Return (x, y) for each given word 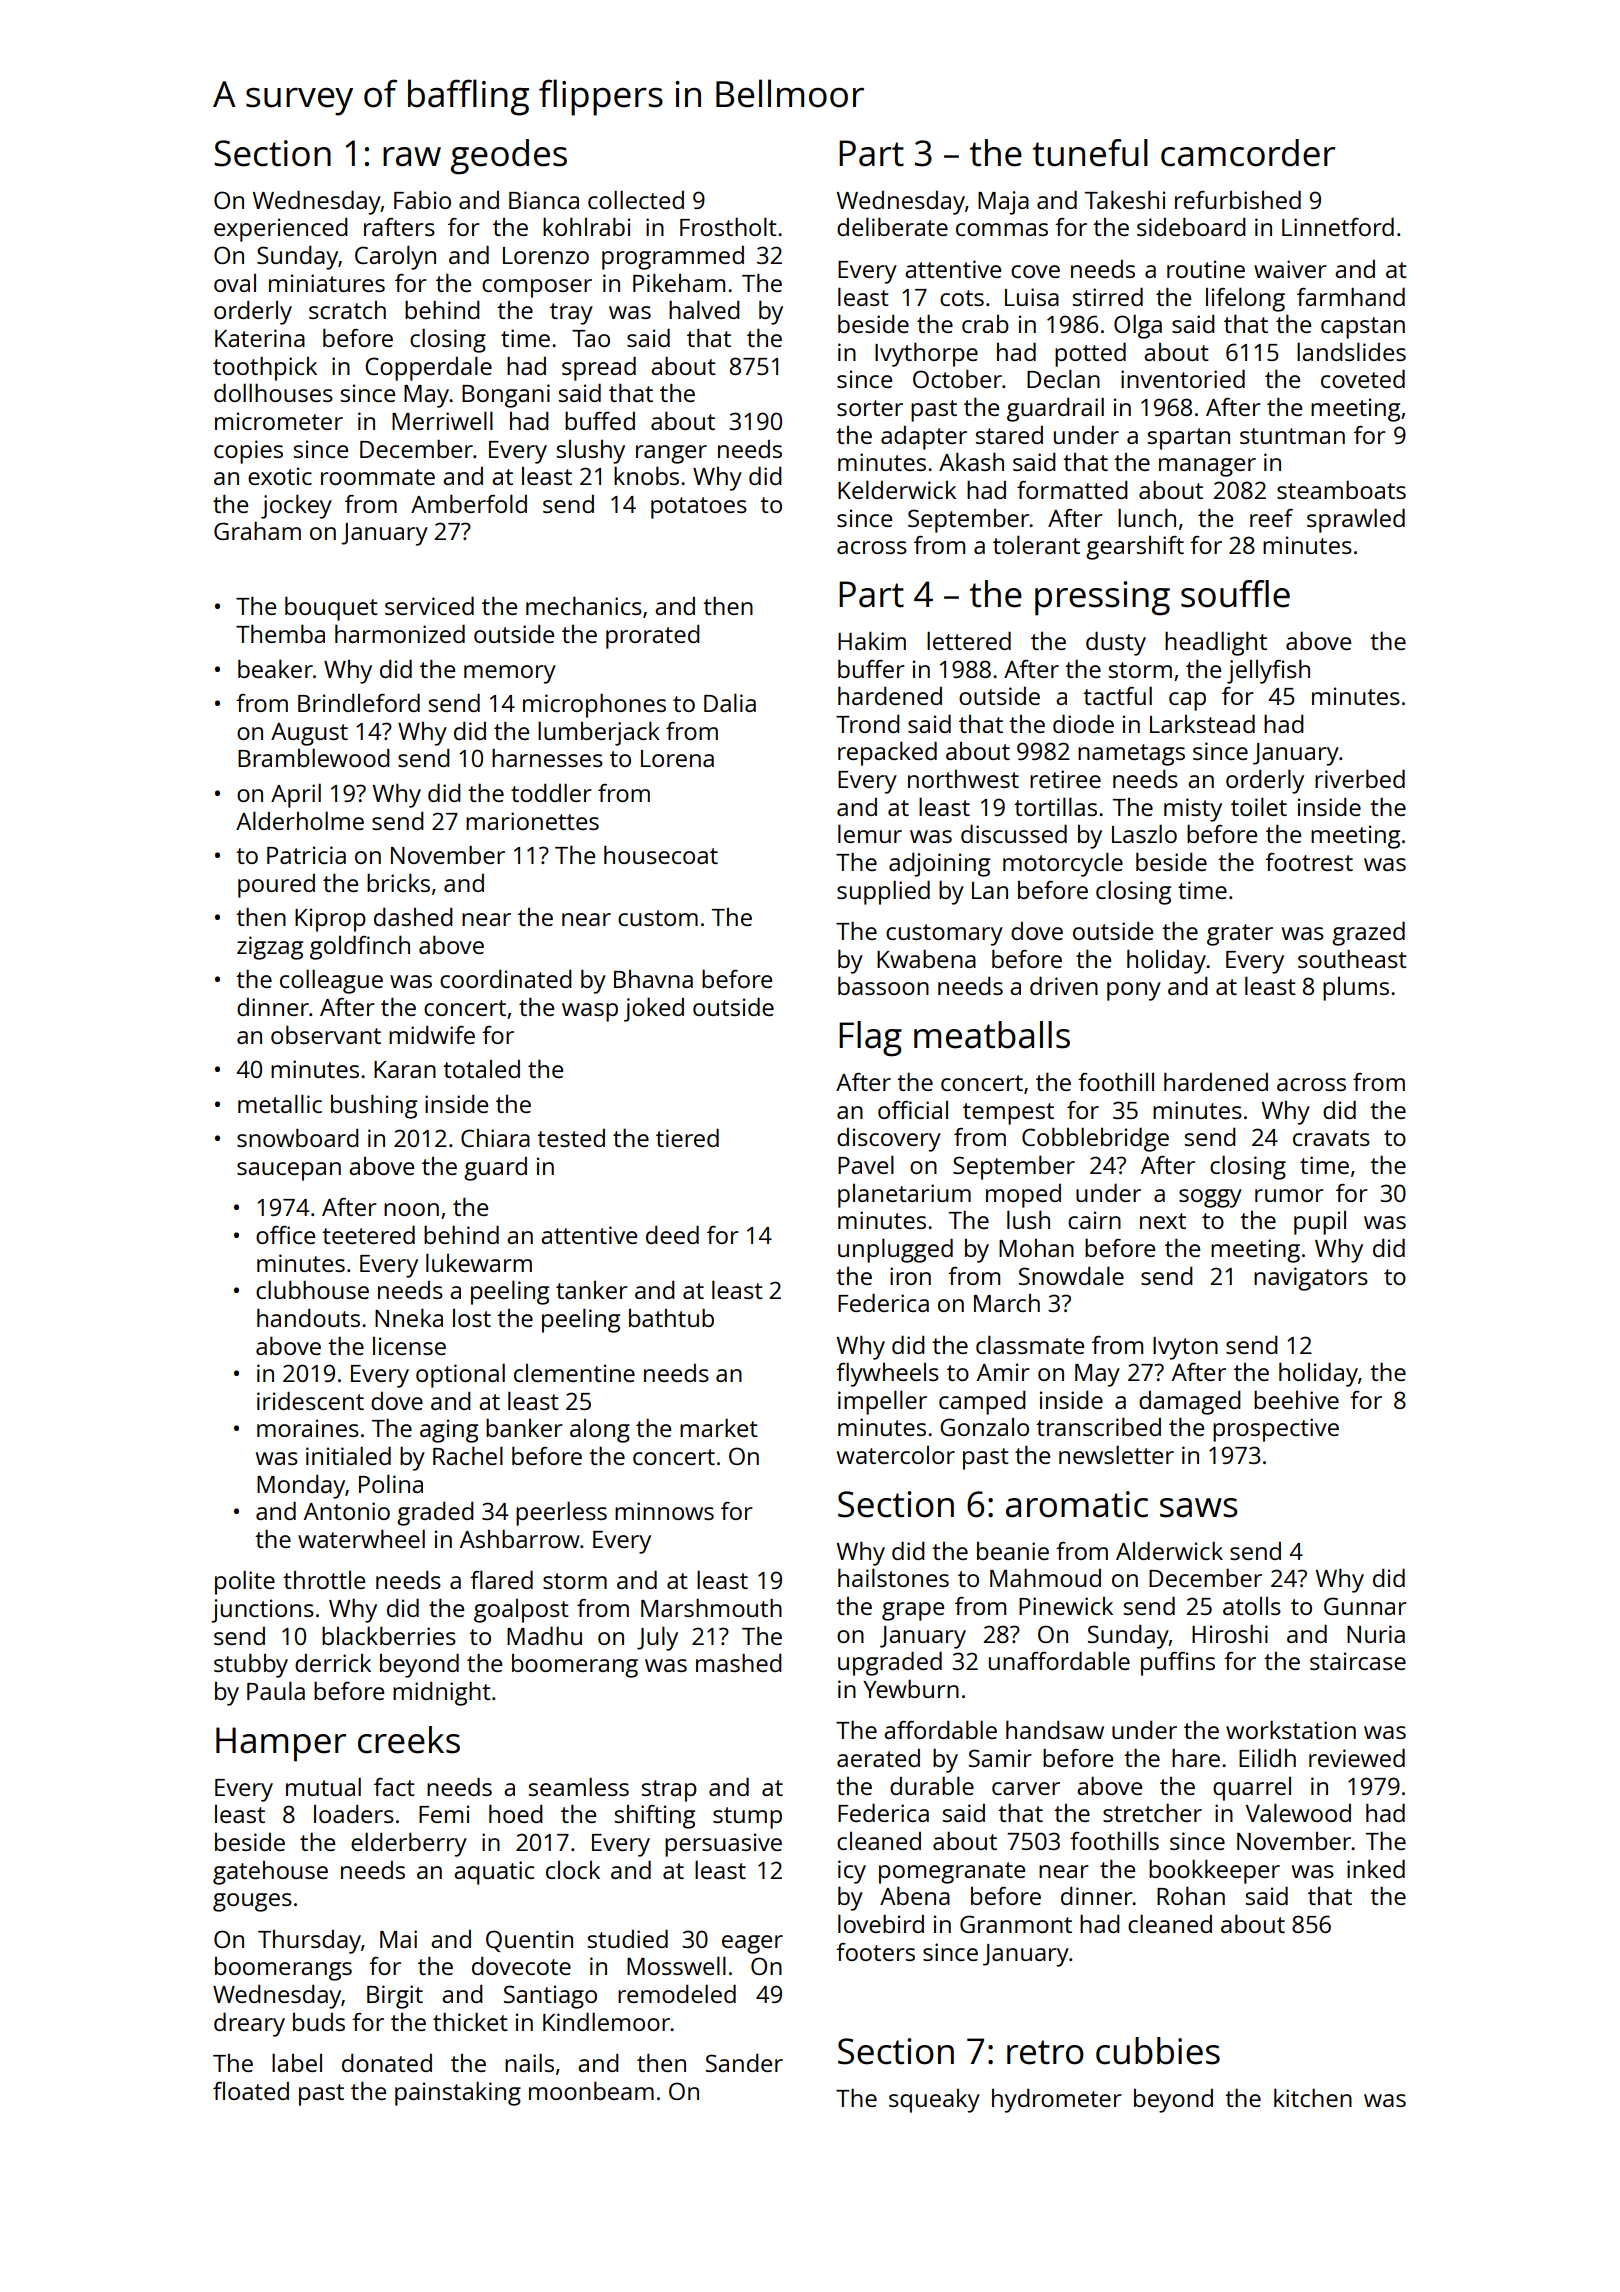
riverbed (1360, 778)
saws (1199, 1508)
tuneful (1090, 153)
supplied (883, 892)
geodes (509, 157)
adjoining (939, 864)
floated (251, 2091)
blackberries (389, 1635)
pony (1134, 991)
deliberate (892, 226)
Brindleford (359, 702)
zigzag (270, 948)
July (657, 1638)
